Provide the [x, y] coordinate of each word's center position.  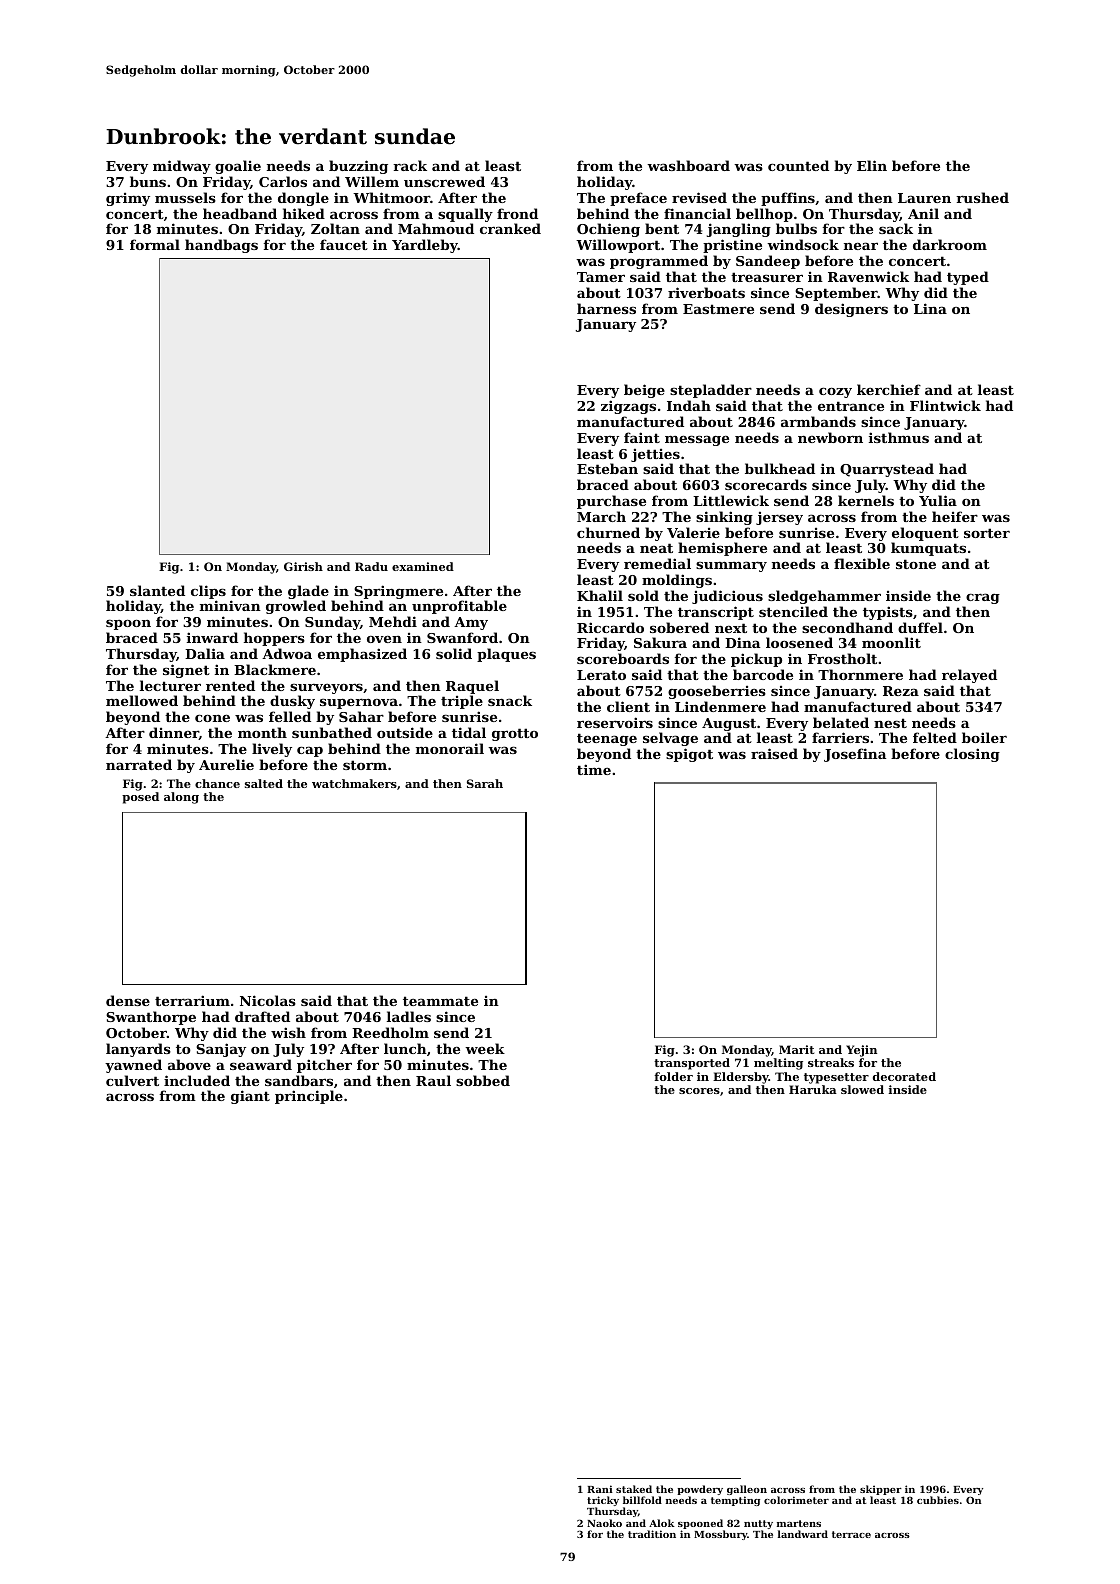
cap [310, 752]
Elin [872, 165]
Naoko [604, 1523]
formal [155, 244]
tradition [652, 1534]
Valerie [693, 532]
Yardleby [425, 246]
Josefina [855, 755]
